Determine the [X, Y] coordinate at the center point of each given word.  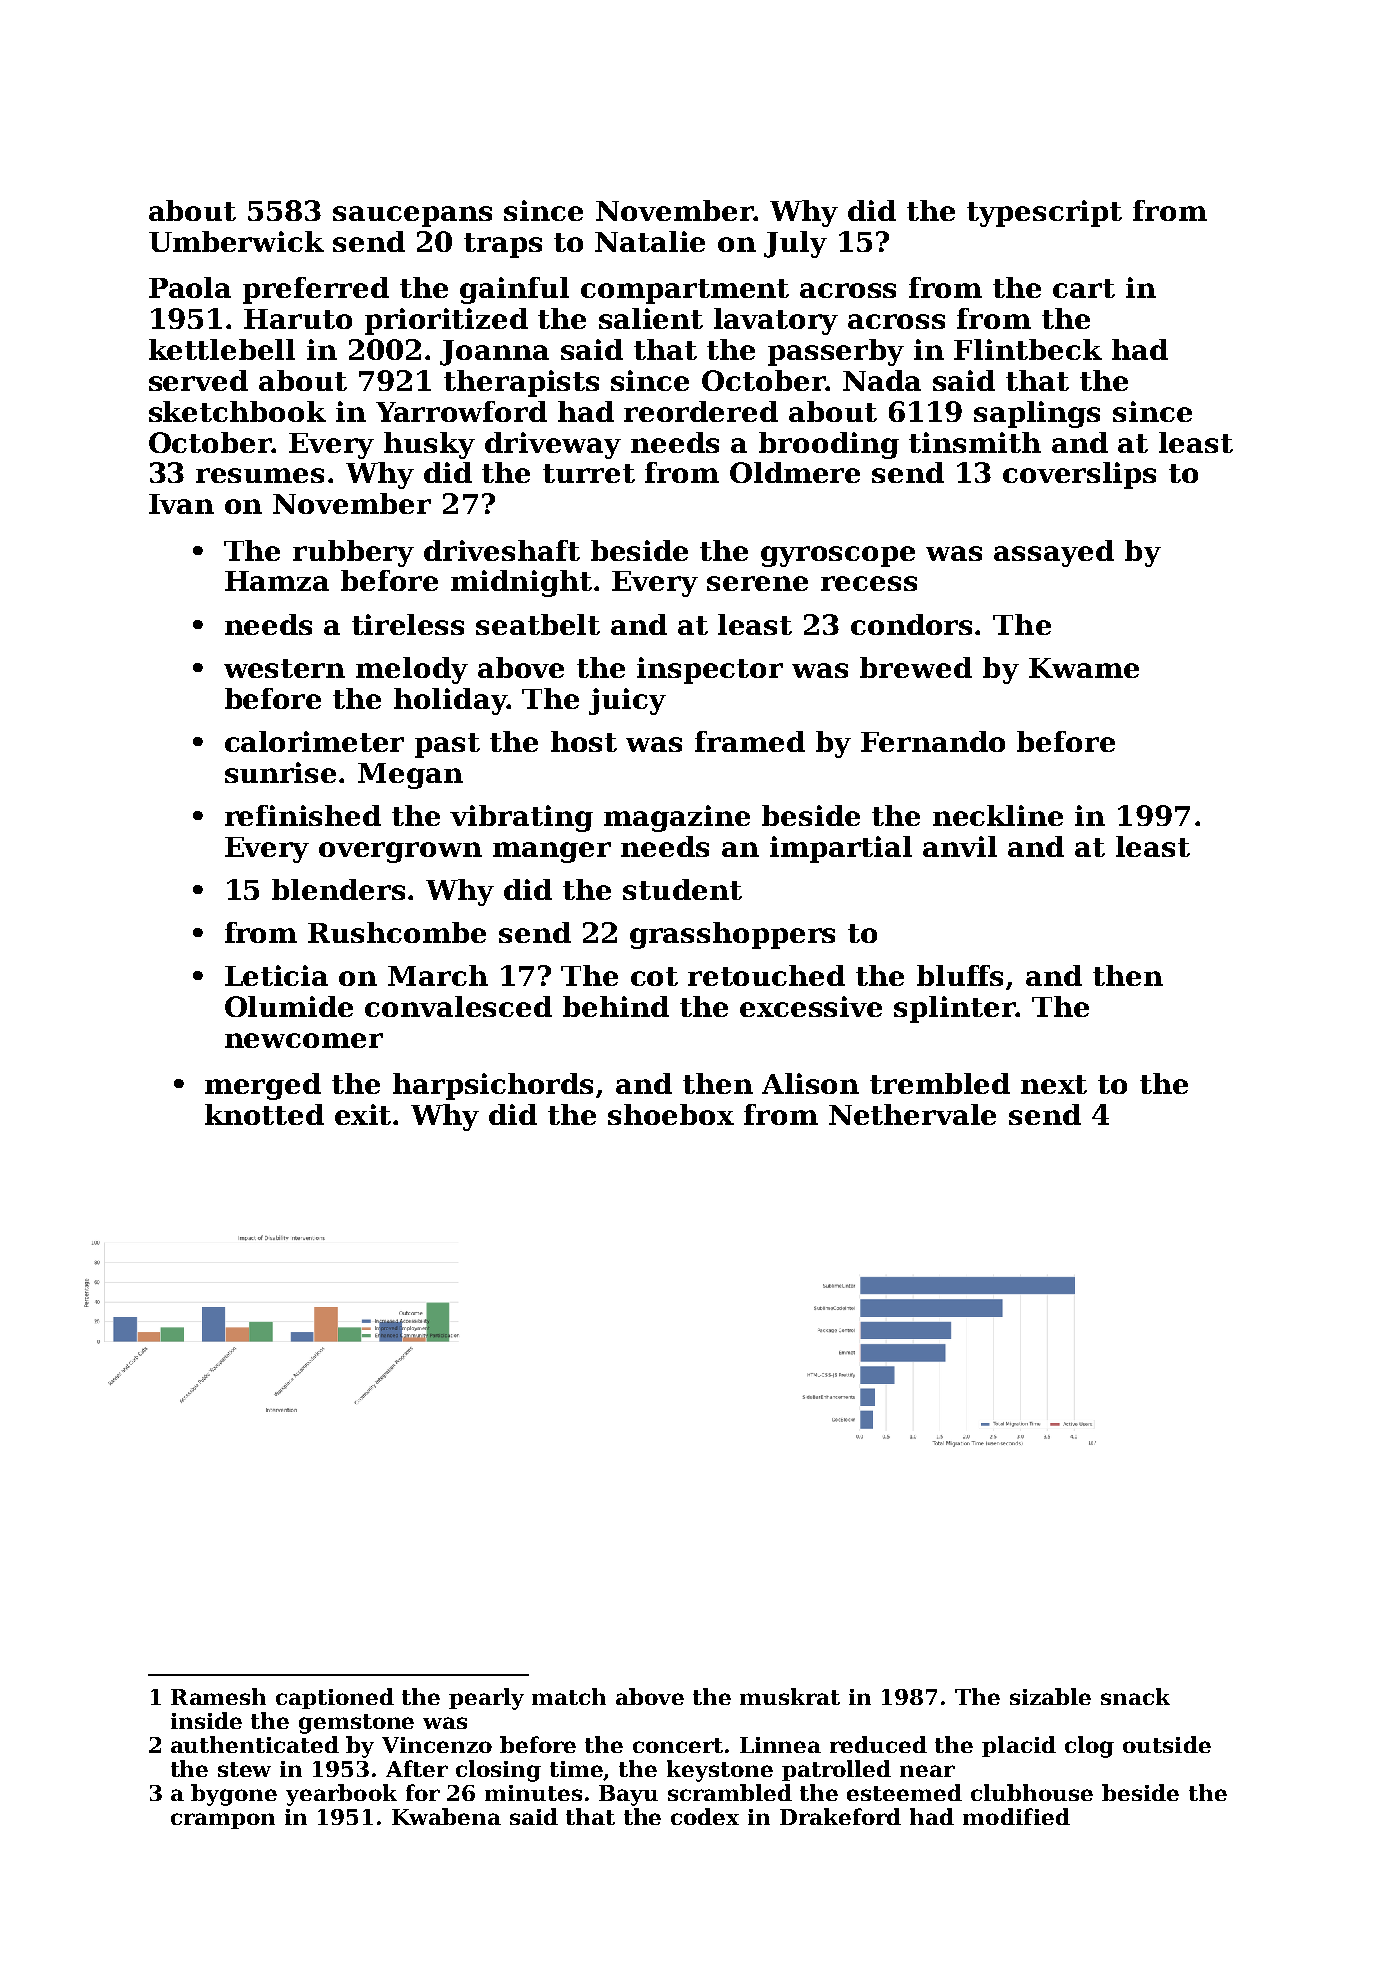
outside [1167, 1744]
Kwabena [446, 1816]
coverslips [1079, 475]
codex [705, 1816]
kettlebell [222, 349]
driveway [553, 445]
